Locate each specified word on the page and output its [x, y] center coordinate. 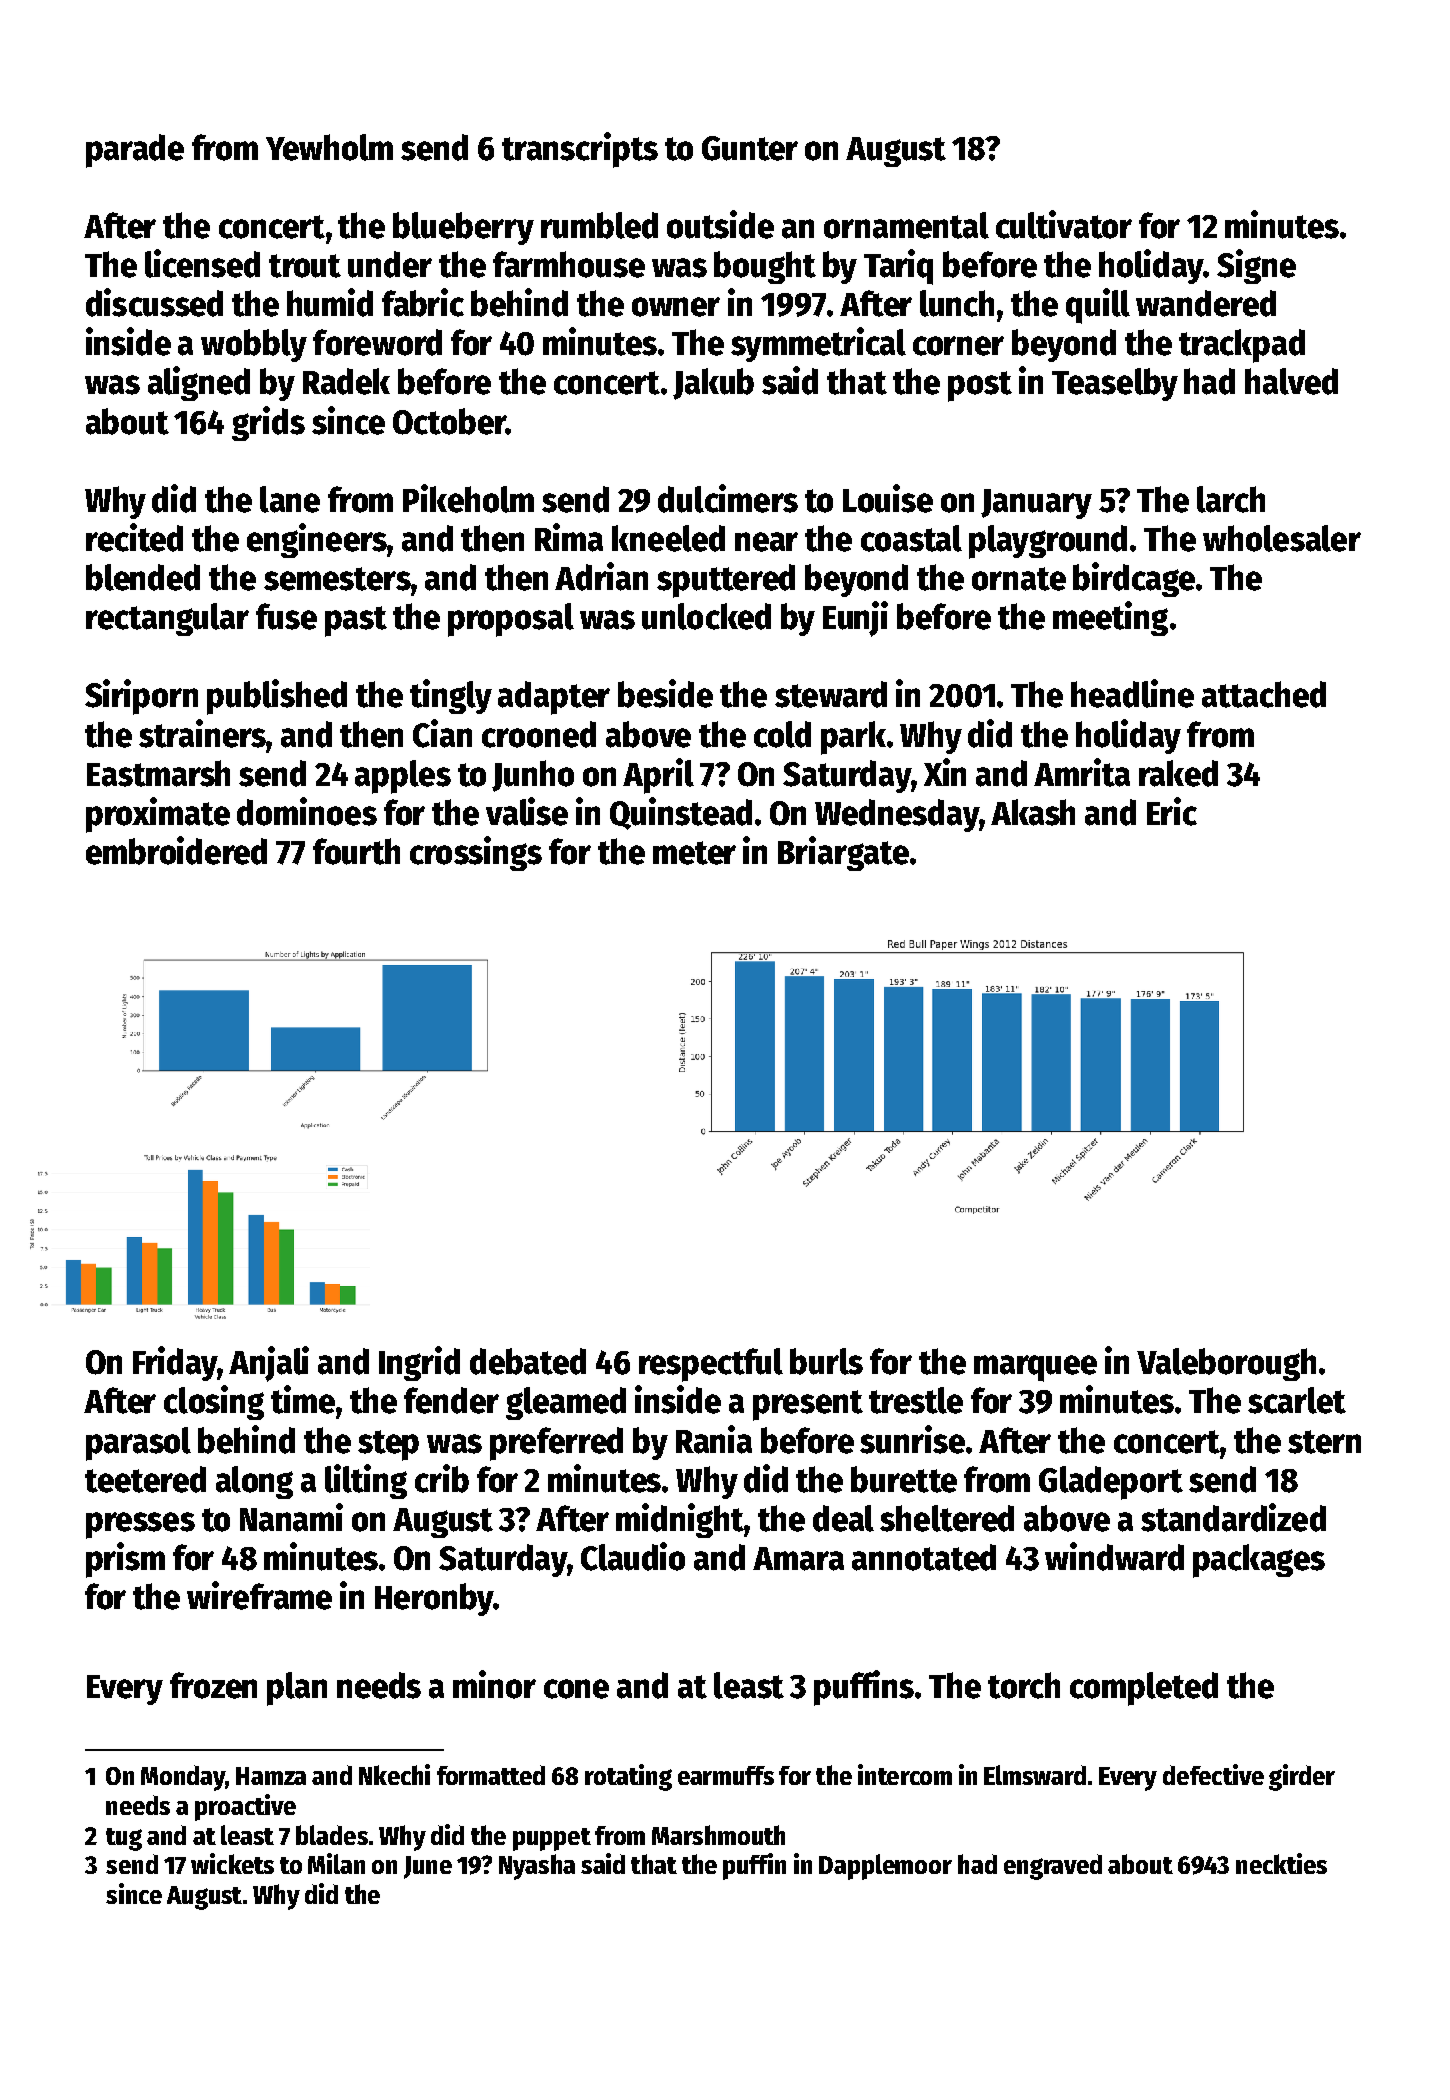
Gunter [750, 148]
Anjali [269, 1364]
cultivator [1064, 224]
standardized [1233, 1517]
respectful [711, 1365]
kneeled [668, 538]
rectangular [167, 619]
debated [528, 1361]
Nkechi [394, 1774]
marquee [1035, 1368]
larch [1231, 499]
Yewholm [329, 147]
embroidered [176, 850]
